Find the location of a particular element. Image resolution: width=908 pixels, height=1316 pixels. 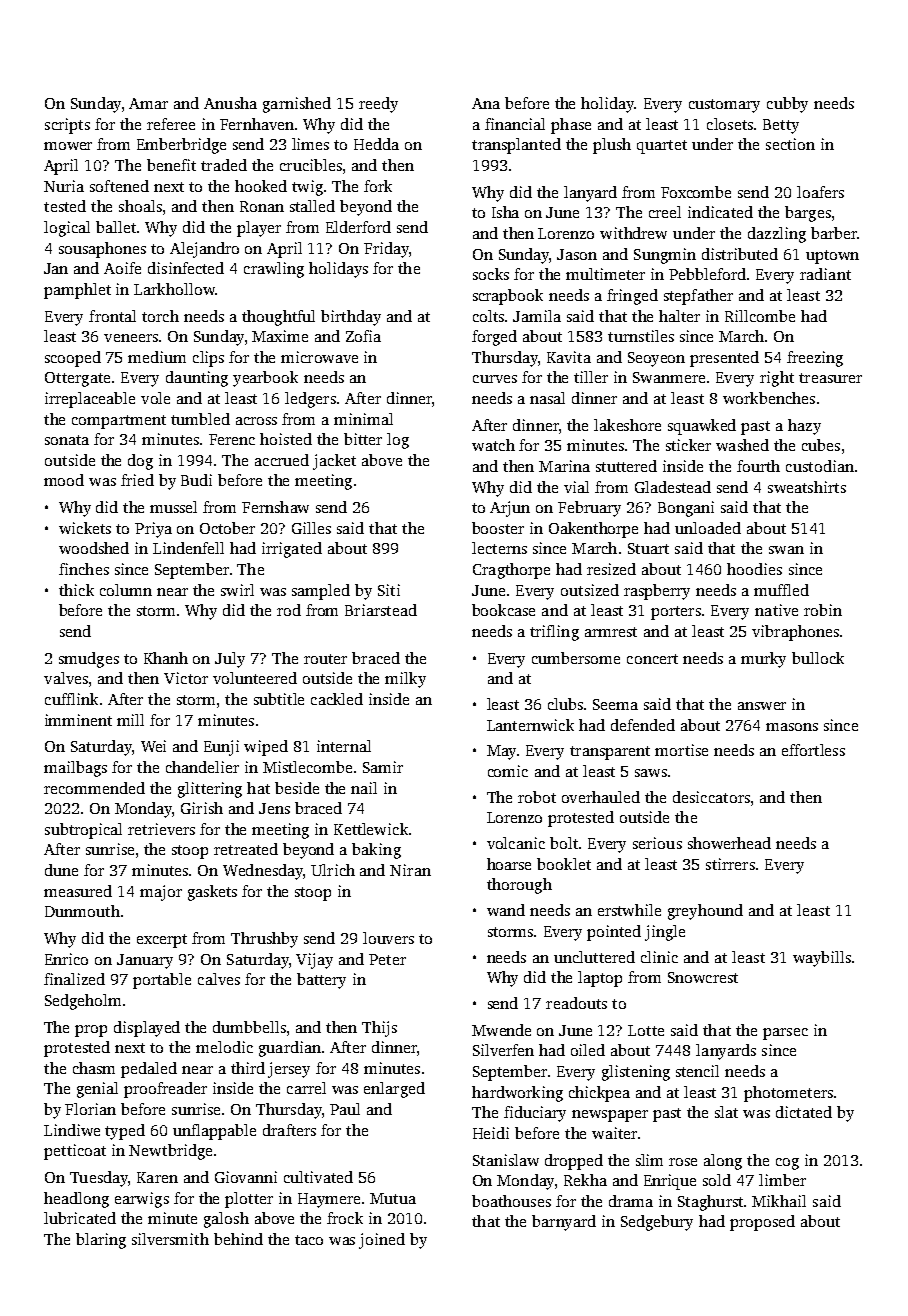

workbenches is located at coordinates (769, 398).
